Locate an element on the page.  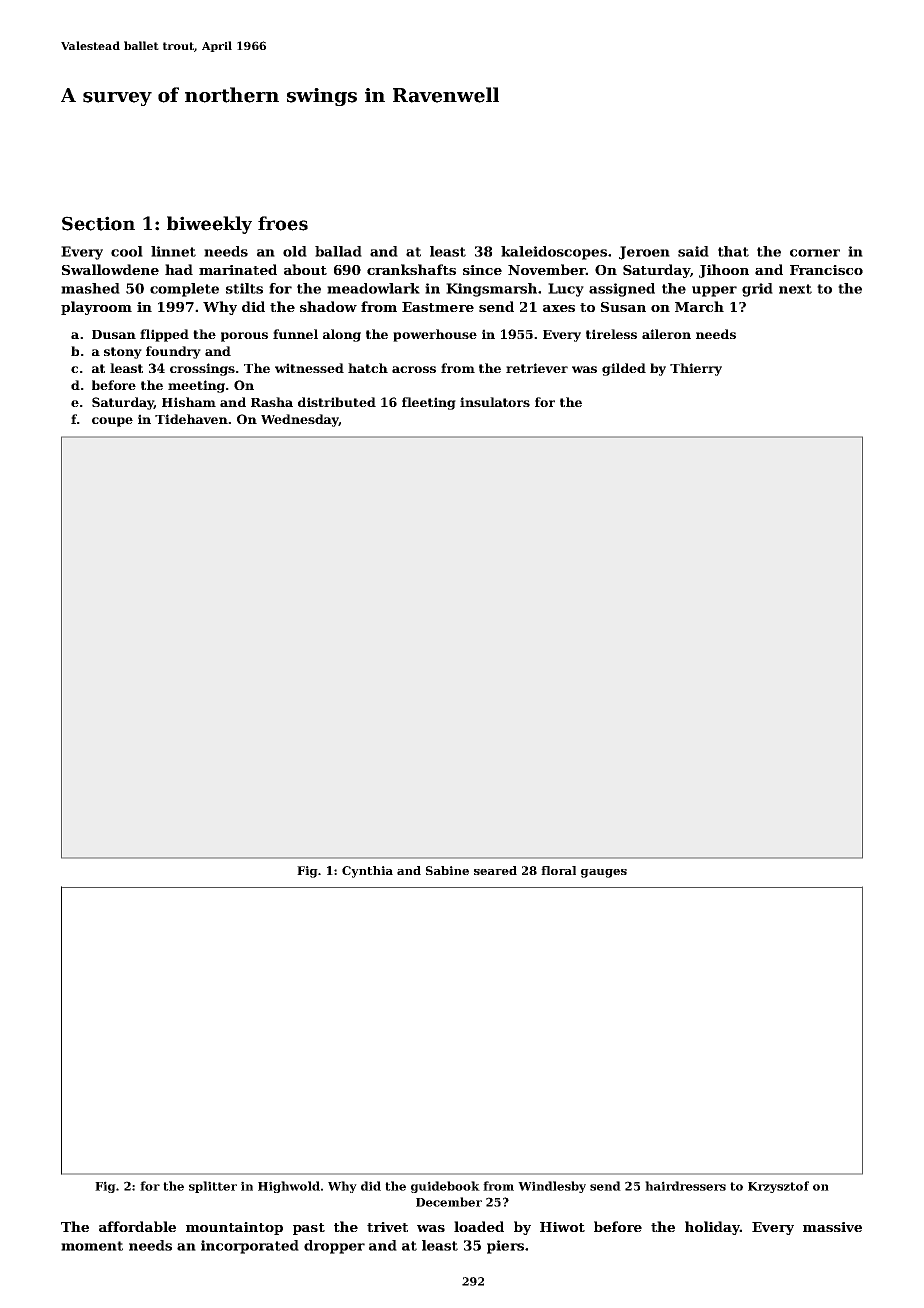
Section is located at coordinates (98, 223).
